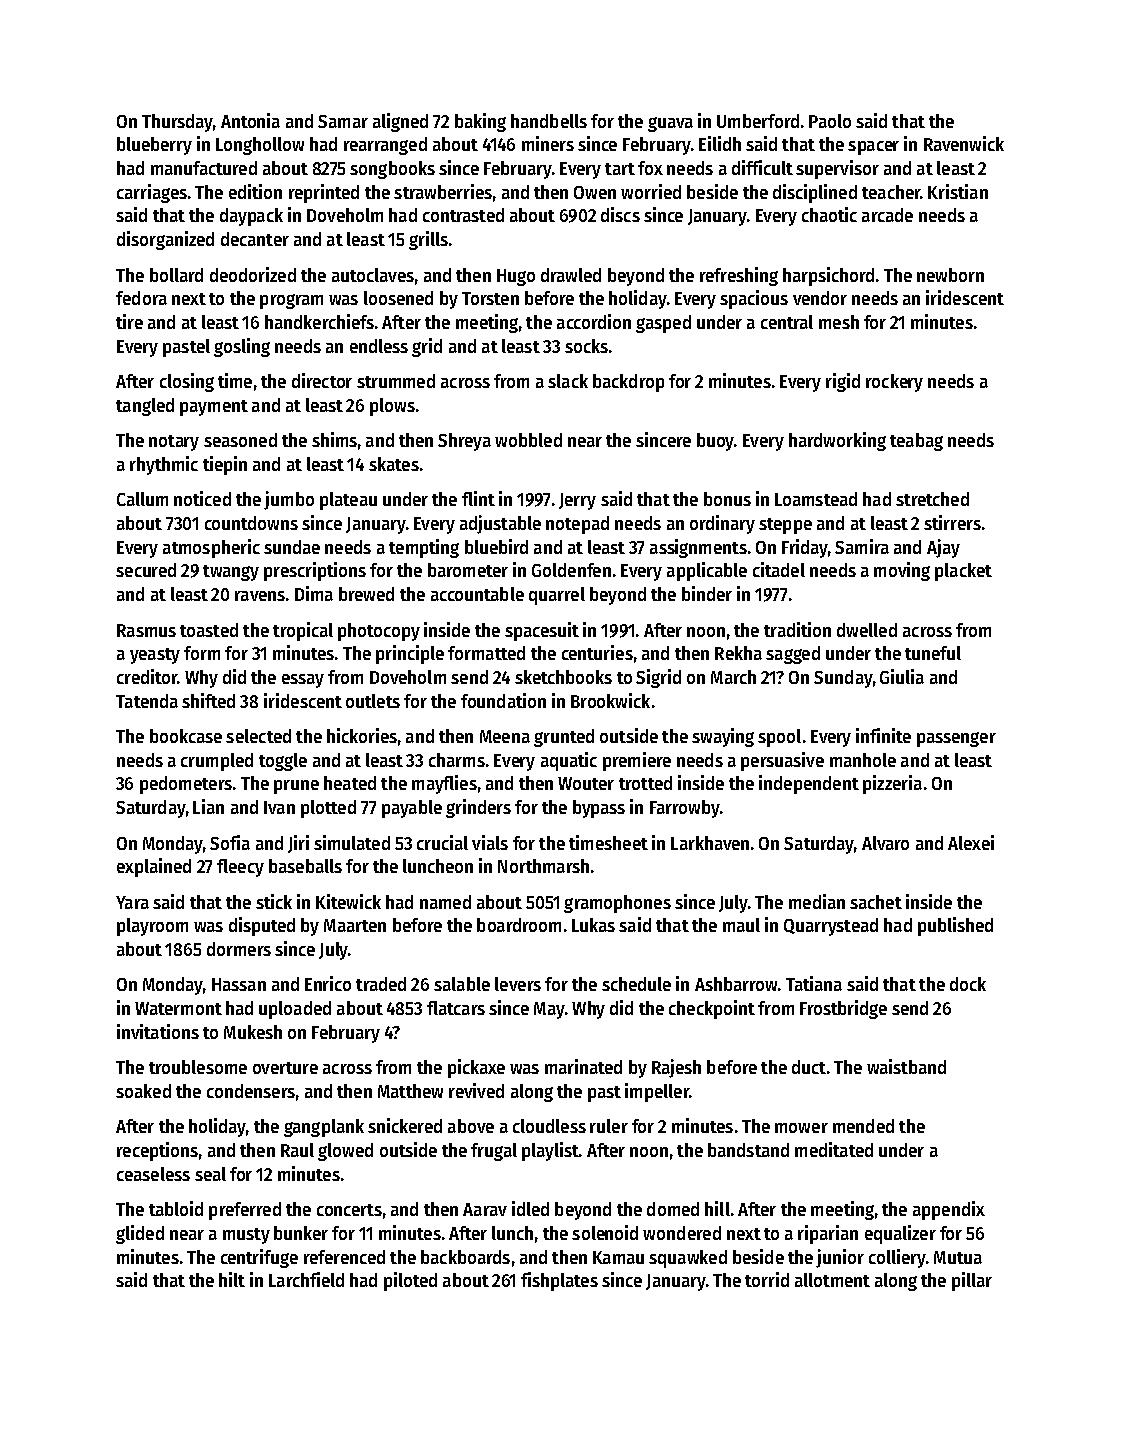 This screenshot has height=1451, width=1121. What do you see at coordinates (457, 760) in the screenshot?
I see `charms` at bounding box center [457, 760].
